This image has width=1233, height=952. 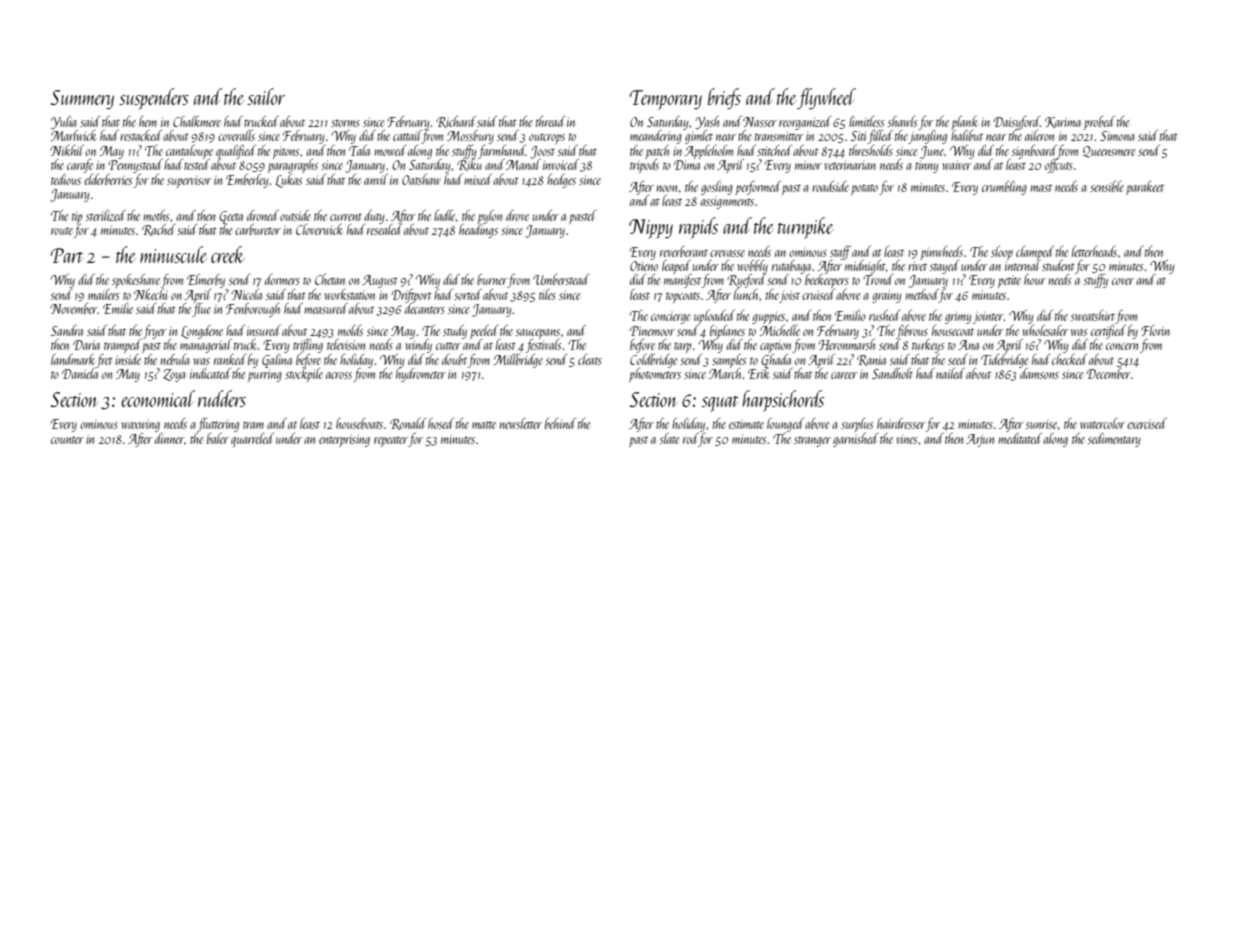 What do you see at coordinates (484, 425) in the image?
I see `matte` at bounding box center [484, 425].
